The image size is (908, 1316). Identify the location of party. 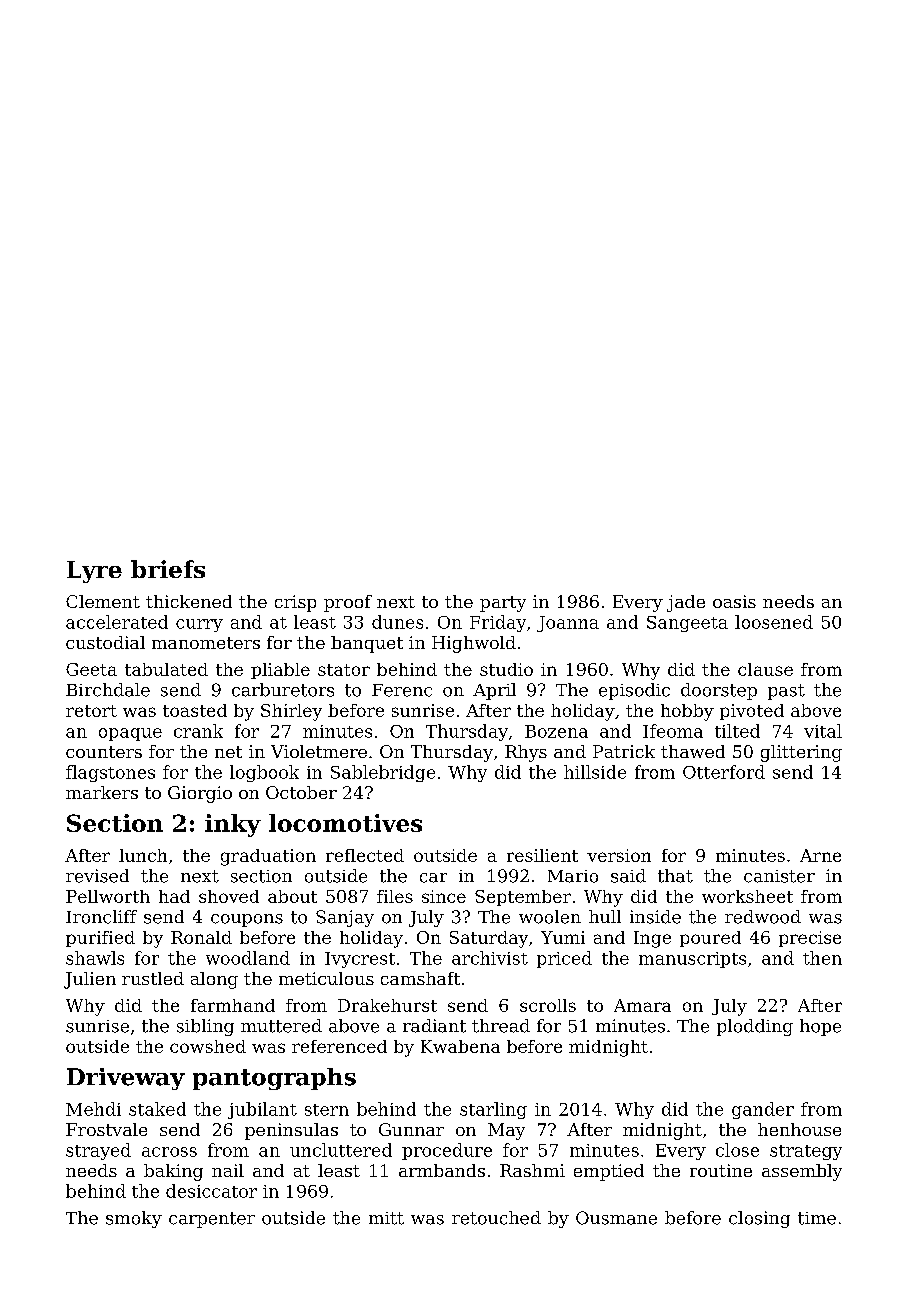
(503, 604).
